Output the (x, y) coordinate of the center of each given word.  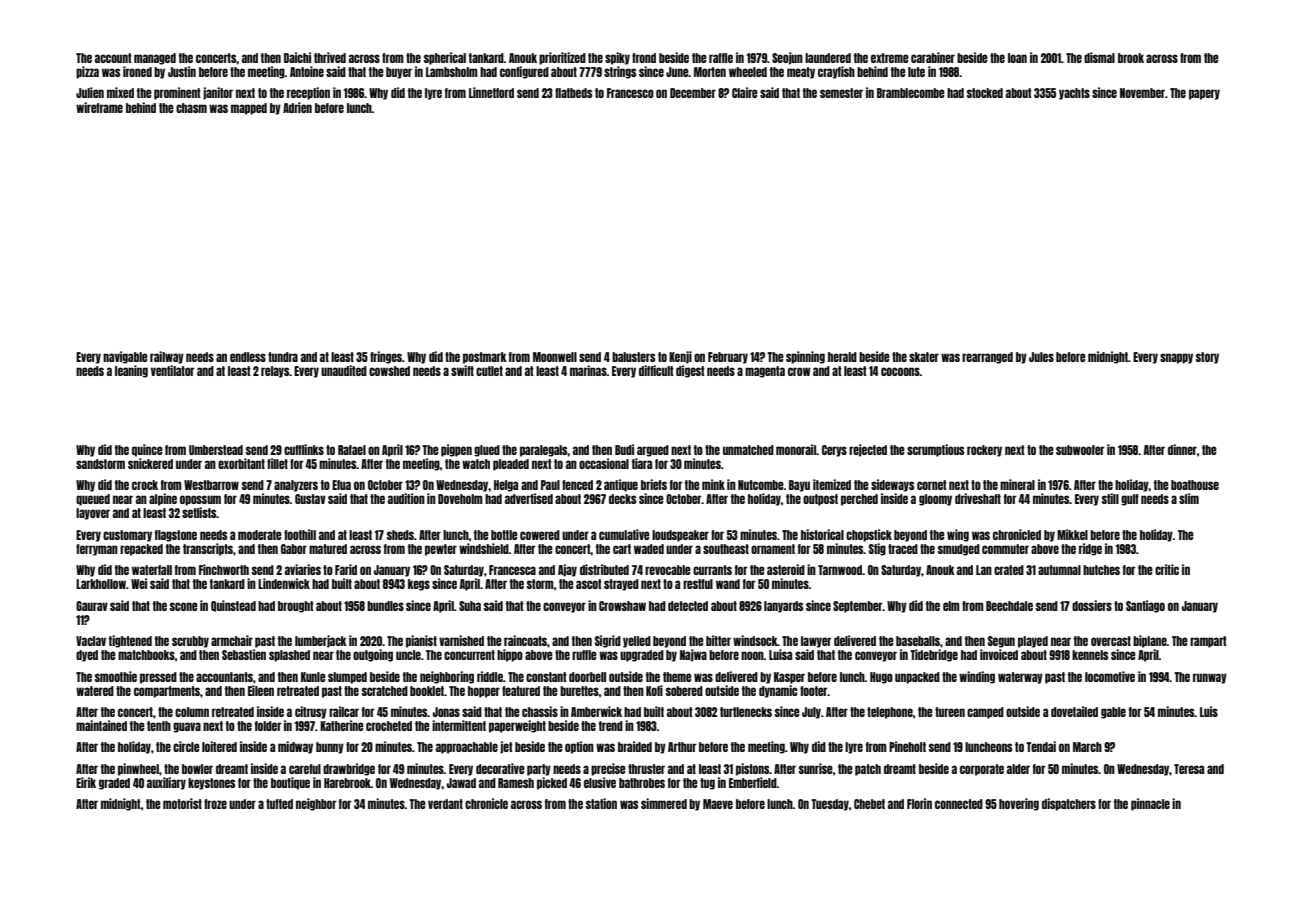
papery (1204, 94)
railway (167, 357)
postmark (485, 358)
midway (295, 747)
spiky (617, 58)
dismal (1099, 57)
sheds (400, 535)
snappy (1176, 358)
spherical (445, 58)
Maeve (718, 804)
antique (621, 485)
